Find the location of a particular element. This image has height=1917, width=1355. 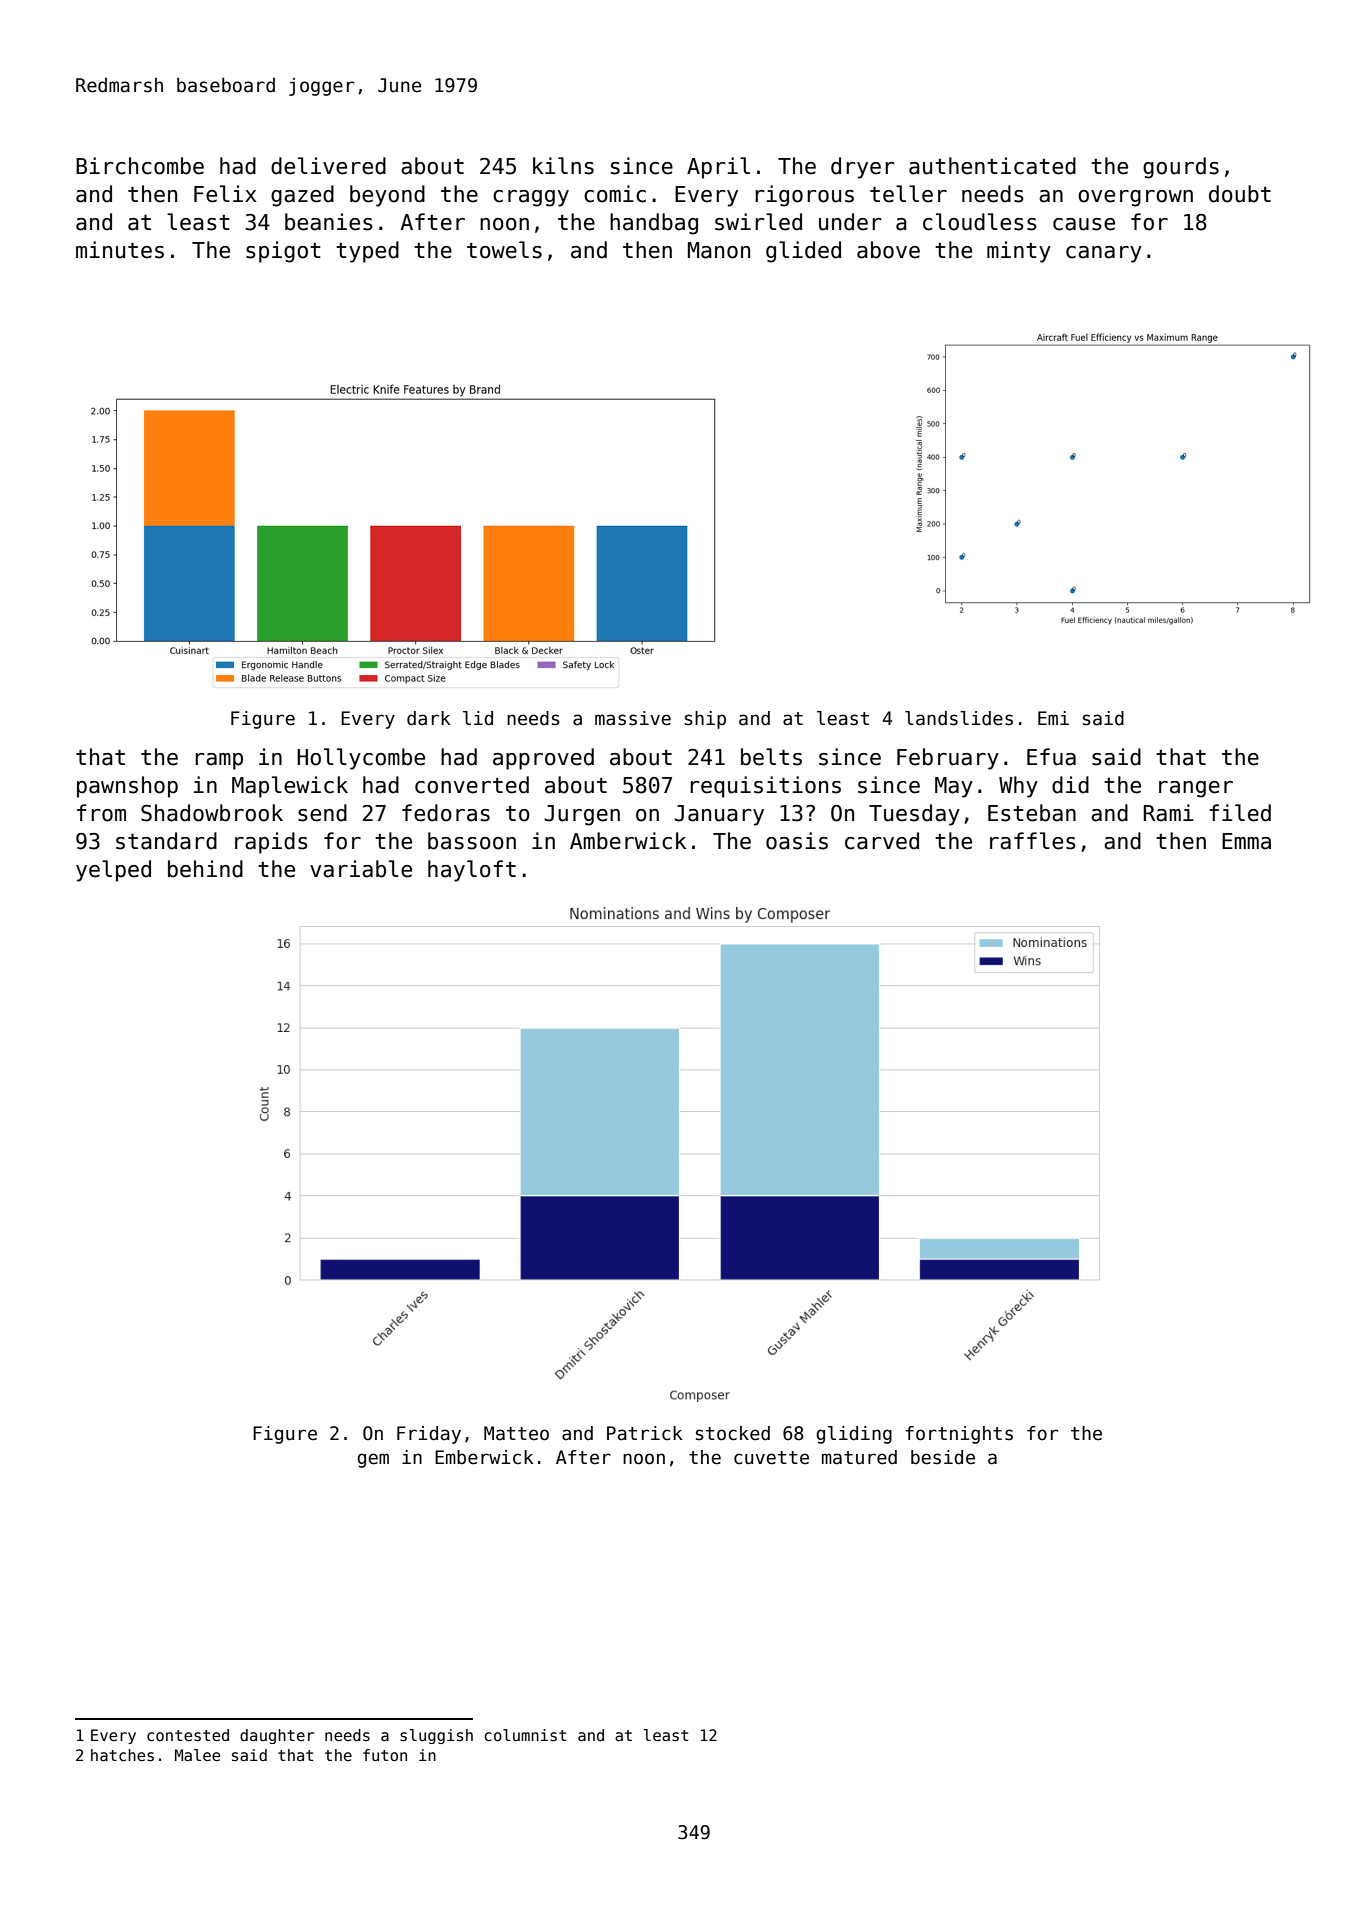

delivered is located at coordinates (328, 166).
